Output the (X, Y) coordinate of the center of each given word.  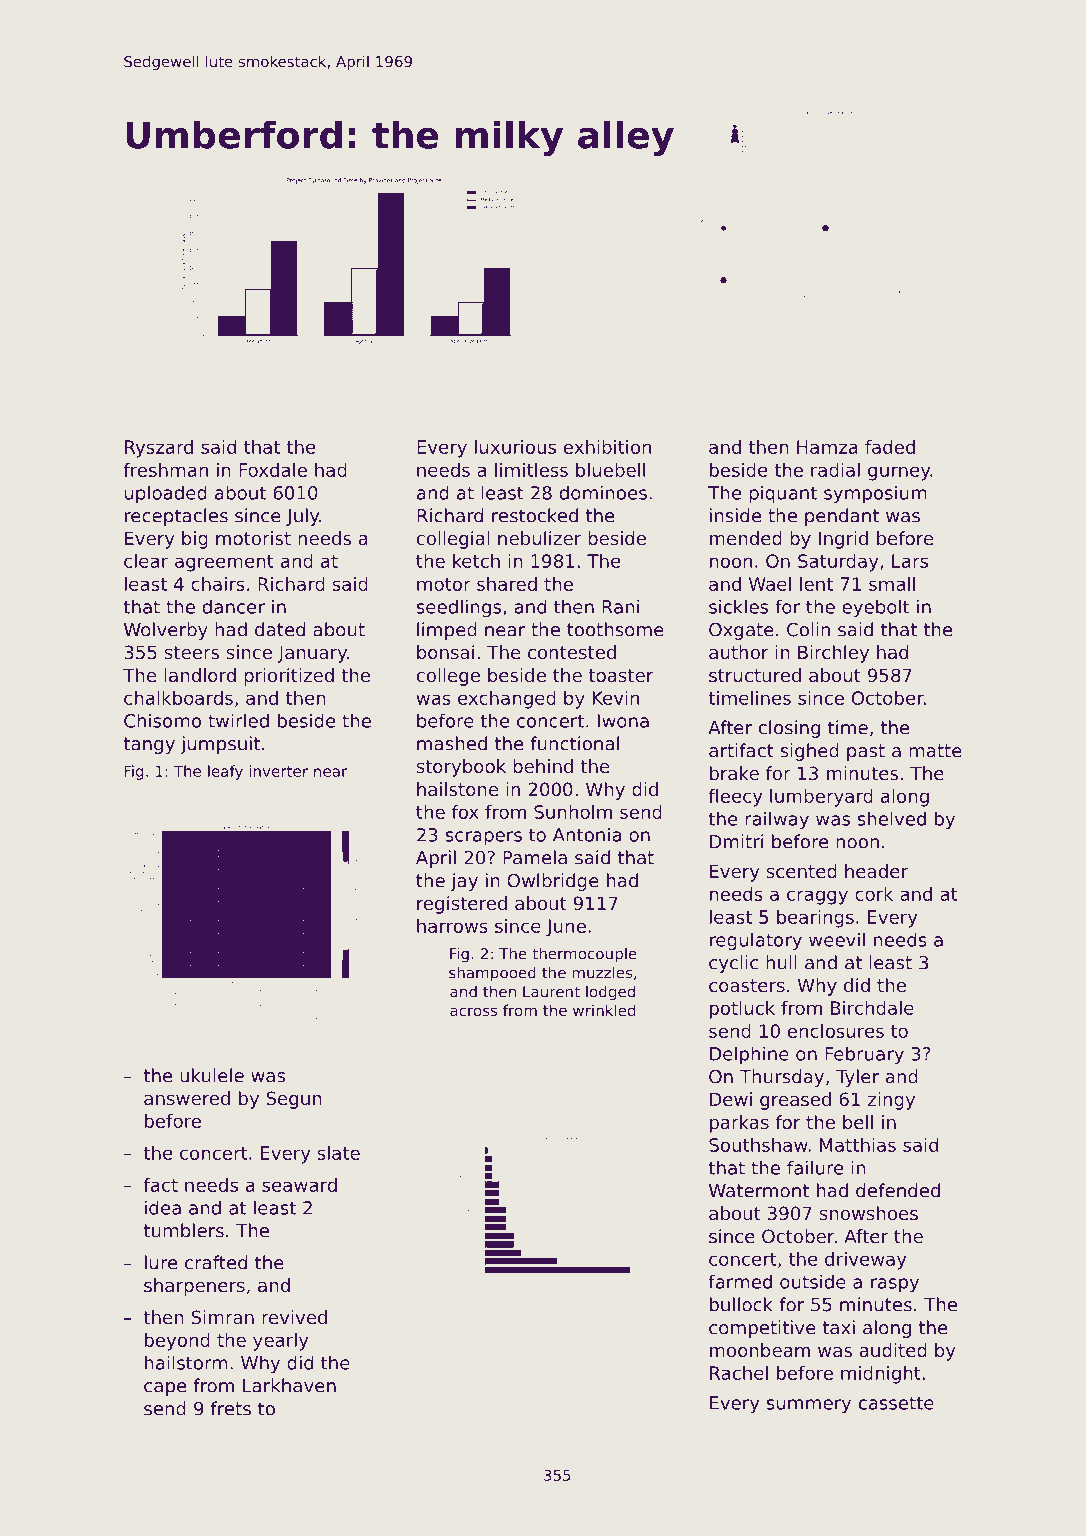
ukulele (212, 1075)
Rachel (739, 1373)
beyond (177, 1342)
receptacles (176, 517)
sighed (810, 752)
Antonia (587, 835)
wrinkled (604, 1010)
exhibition (607, 447)
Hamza (827, 447)
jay (464, 882)
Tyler (857, 1078)
